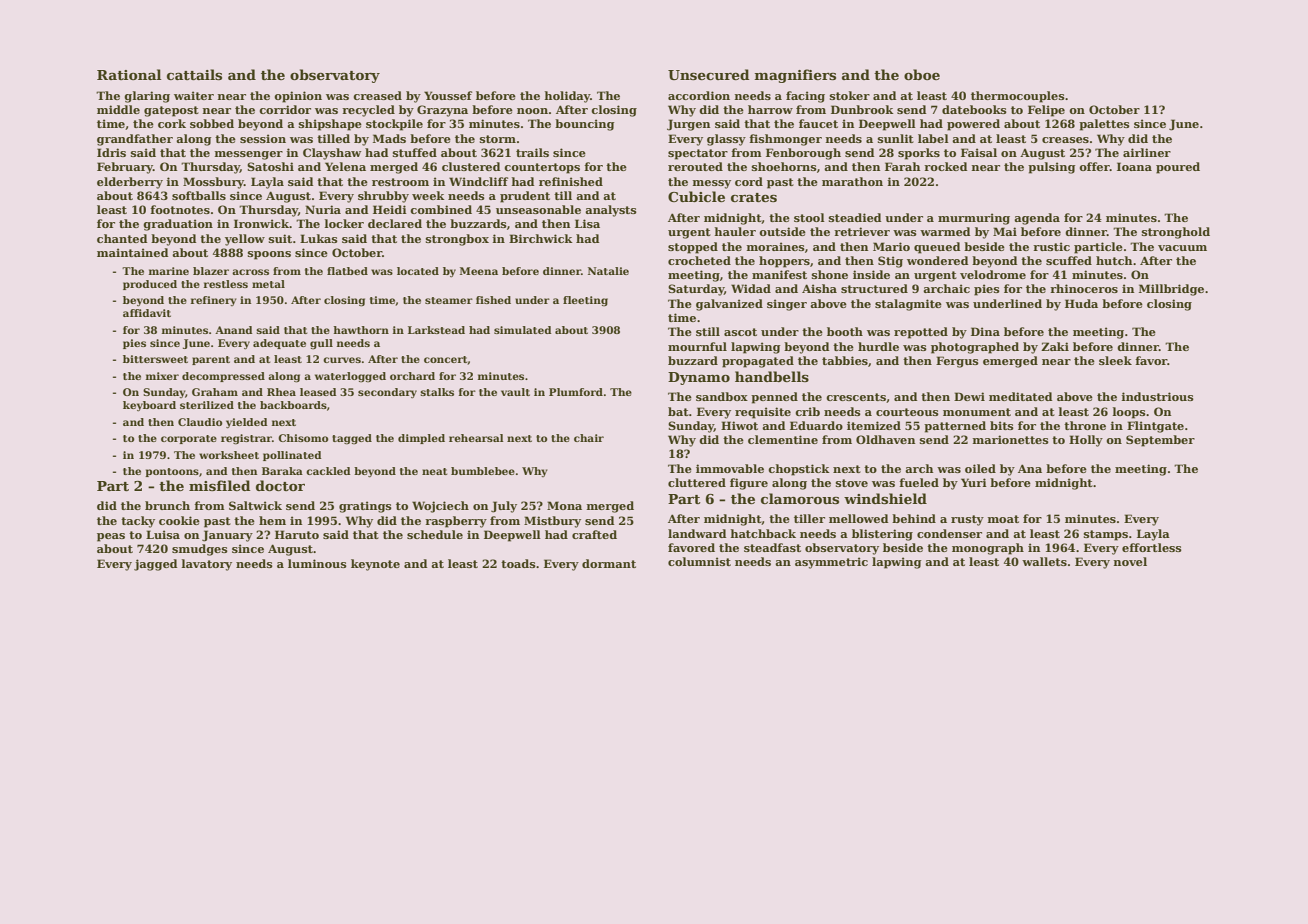 The width and height of the image is (1308, 924). I want to click on spoons, so click(269, 255).
